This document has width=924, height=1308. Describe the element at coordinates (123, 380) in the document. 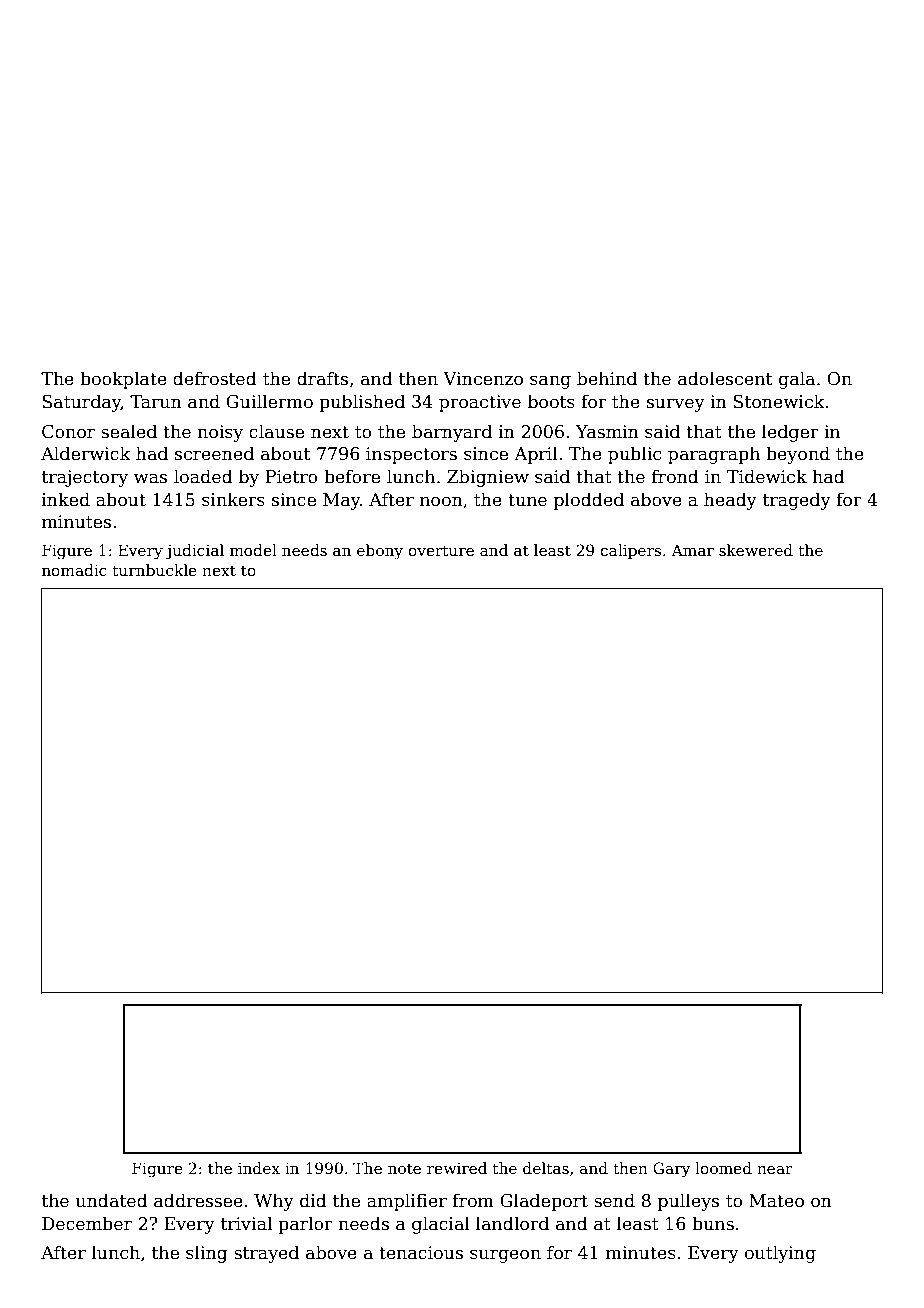

I see `bookplate` at that location.
